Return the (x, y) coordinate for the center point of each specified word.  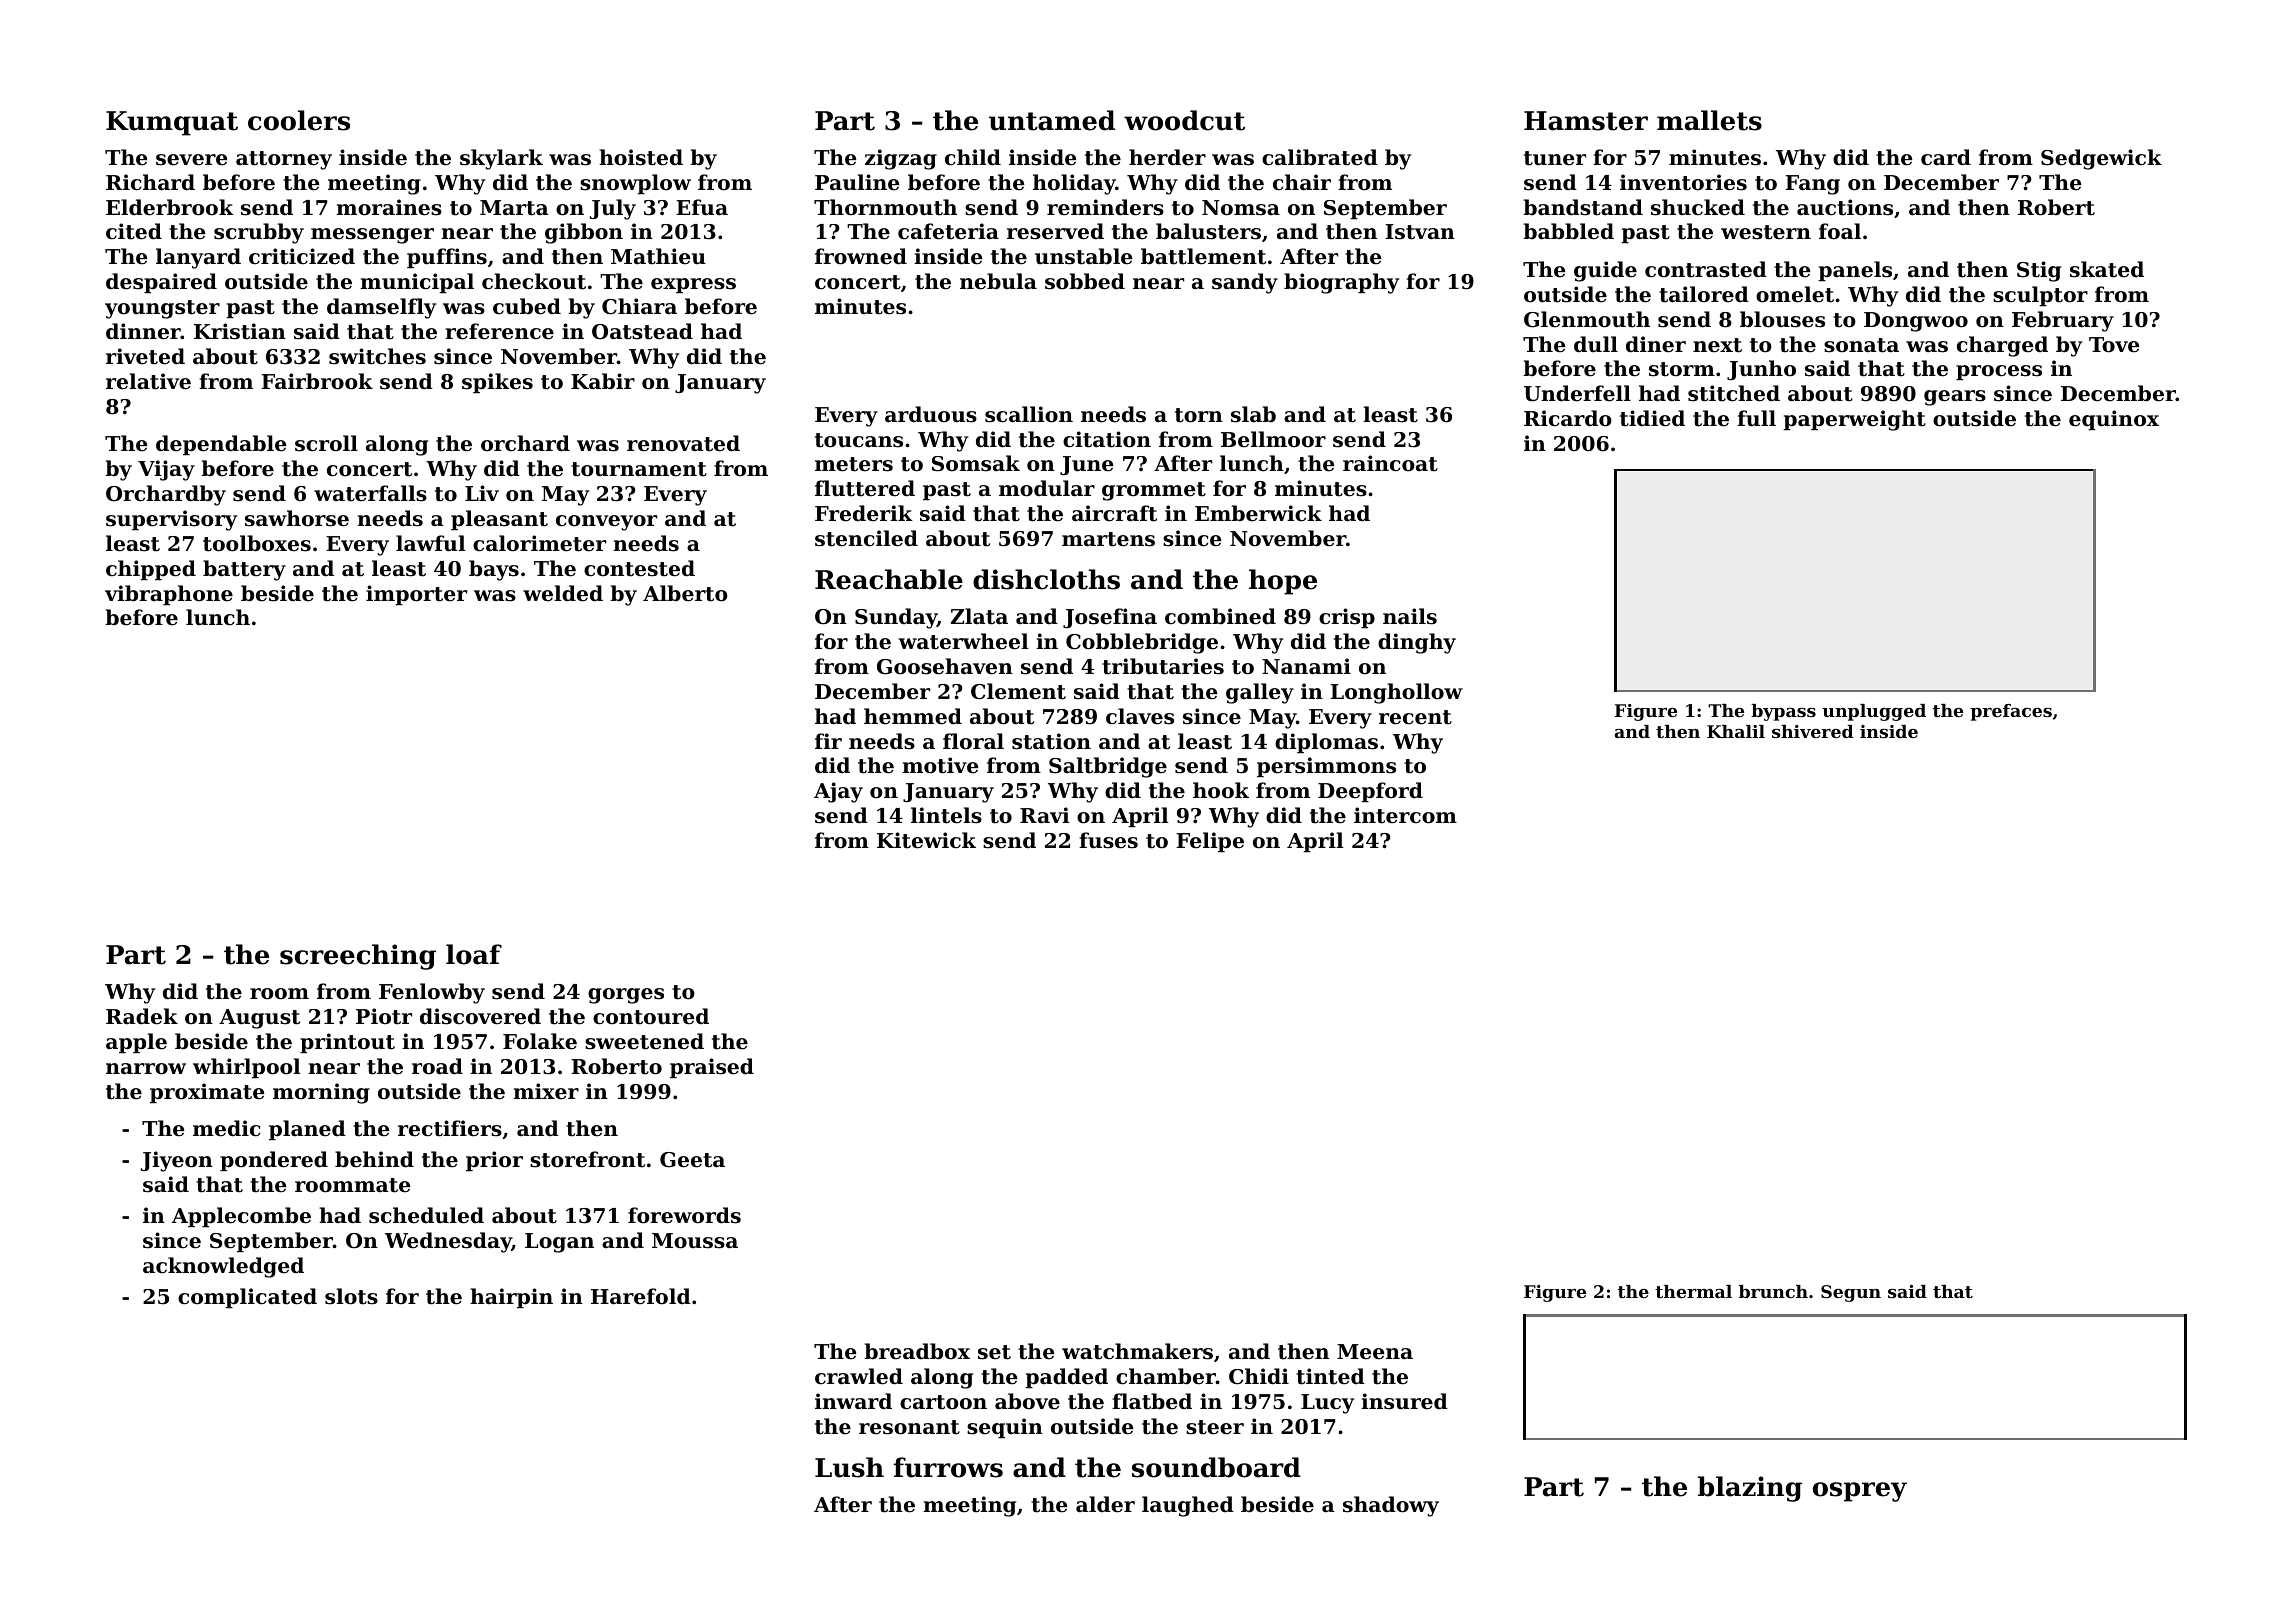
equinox (2114, 420)
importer (416, 595)
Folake (540, 1041)
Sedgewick (2101, 159)
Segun (1851, 1293)
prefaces (2011, 712)
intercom (1405, 815)
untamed (1052, 120)
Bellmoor (1273, 439)
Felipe (1210, 842)
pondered (274, 1161)
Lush (849, 1467)
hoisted (641, 157)
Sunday (896, 618)
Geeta (692, 1160)
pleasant (499, 520)
